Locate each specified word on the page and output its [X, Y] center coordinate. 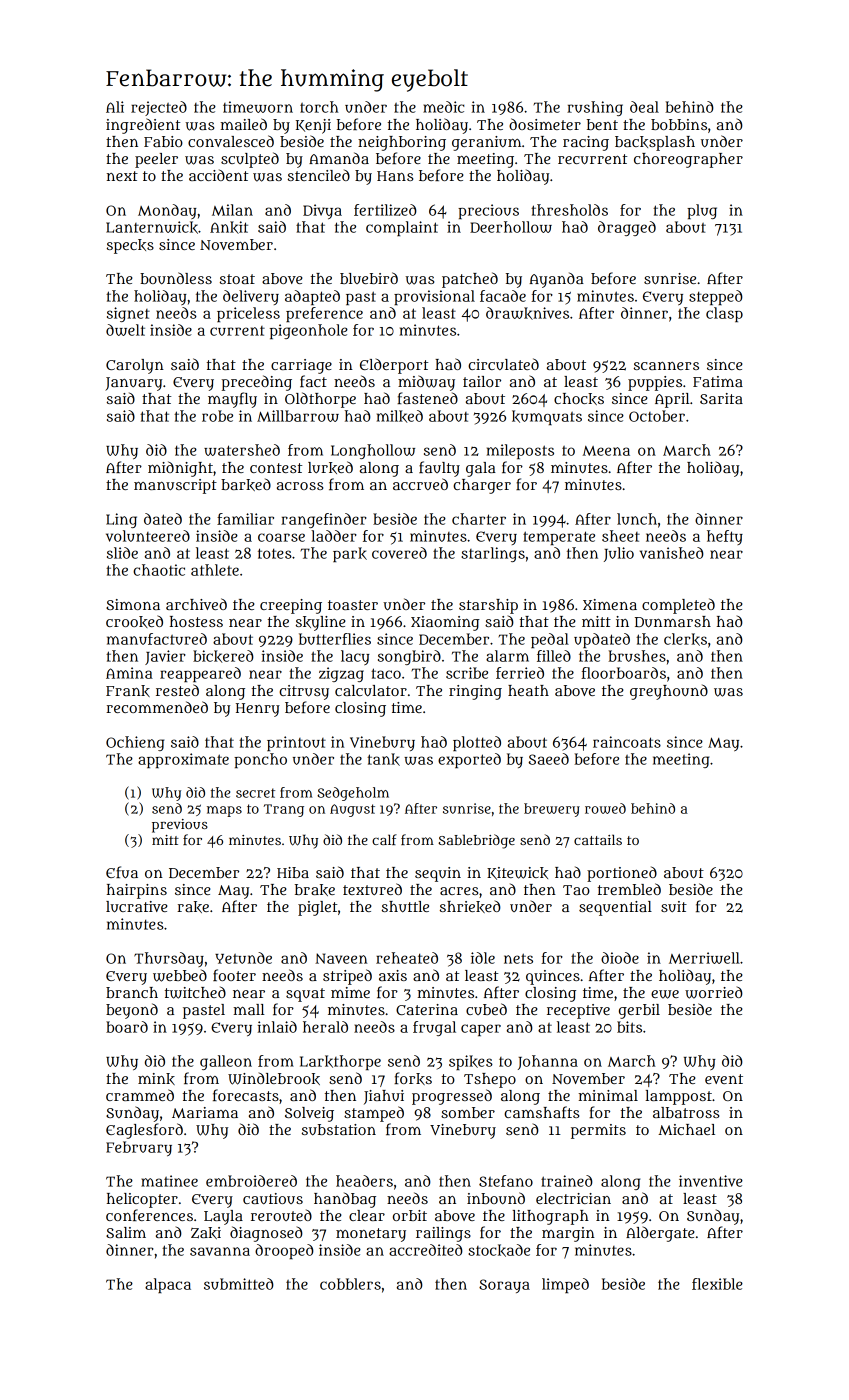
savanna [220, 1251]
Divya [322, 211]
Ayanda [556, 280]
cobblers [350, 1284]
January [133, 384]
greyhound [669, 692]
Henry [258, 710]
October [657, 416]
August [352, 810]
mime [350, 992]
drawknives [527, 313]
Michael [686, 1129]
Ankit [229, 227]
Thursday [169, 959]
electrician [573, 1198]
